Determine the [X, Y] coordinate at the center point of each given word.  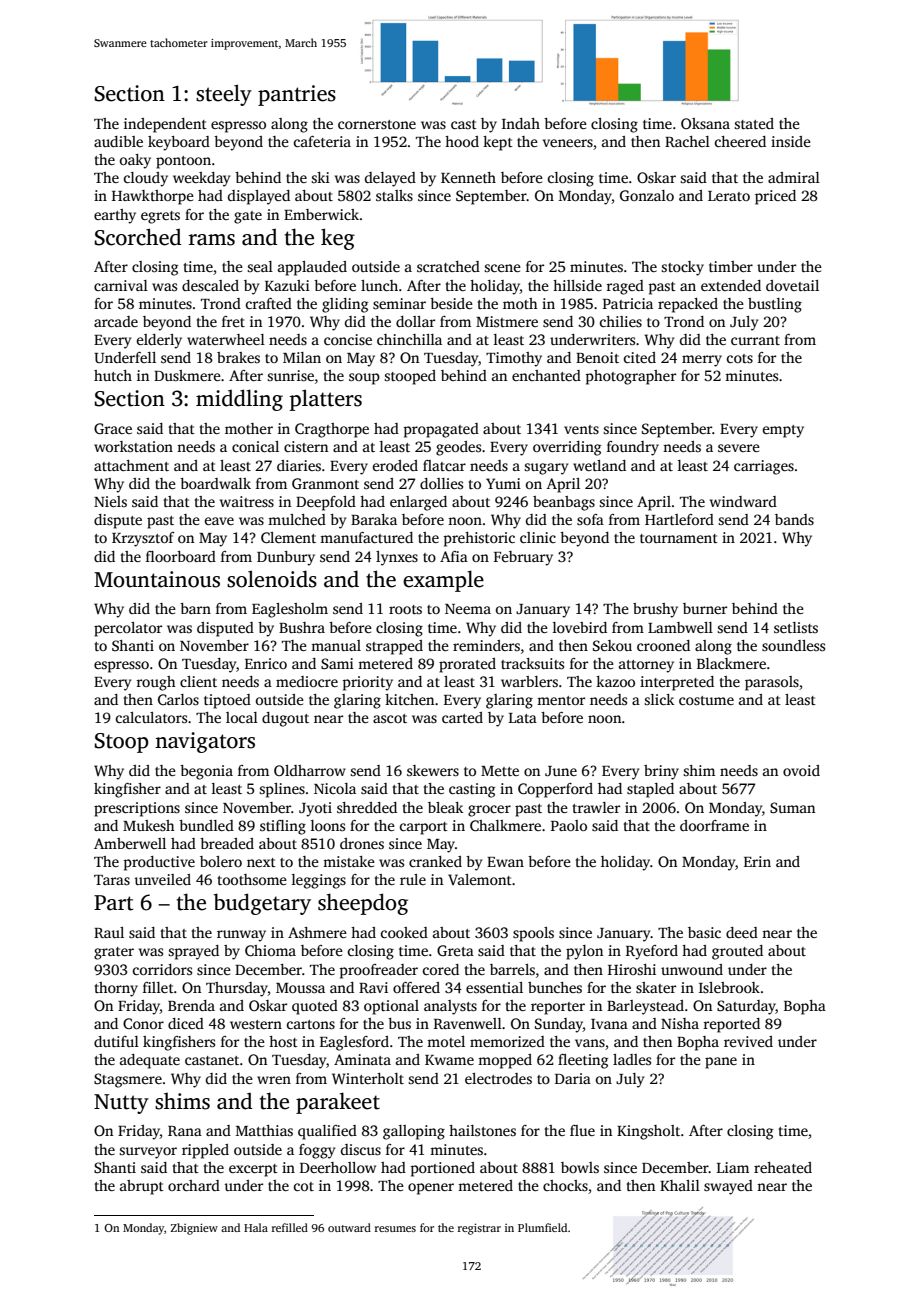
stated [754, 123]
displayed [259, 197]
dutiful [116, 1041]
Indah [521, 123]
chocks [565, 1185]
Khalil [680, 1185]
